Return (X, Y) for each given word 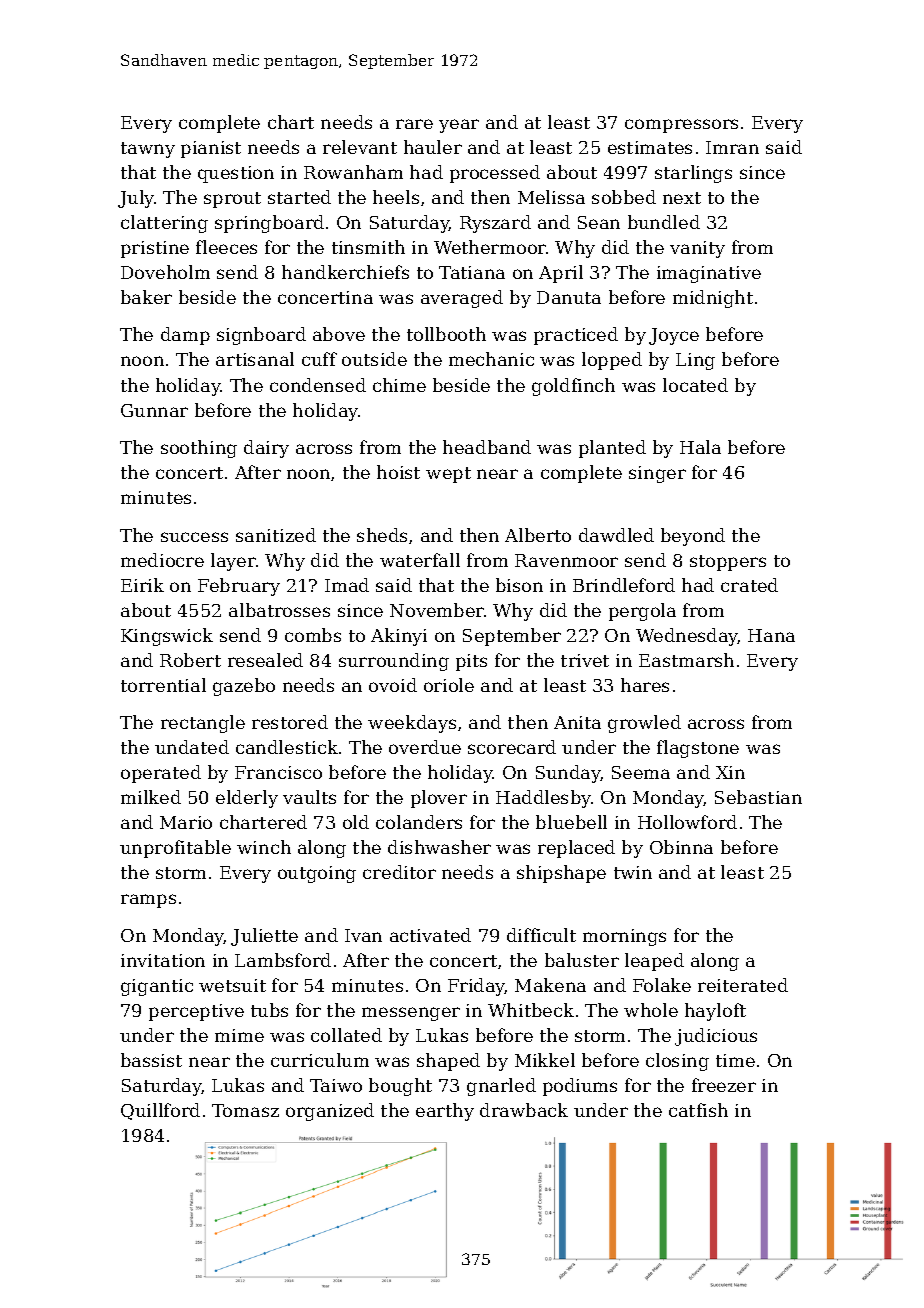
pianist (211, 149)
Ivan (363, 935)
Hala (700, 447)
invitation (163, 960)
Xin (730, 772)
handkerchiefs (345, 272)
